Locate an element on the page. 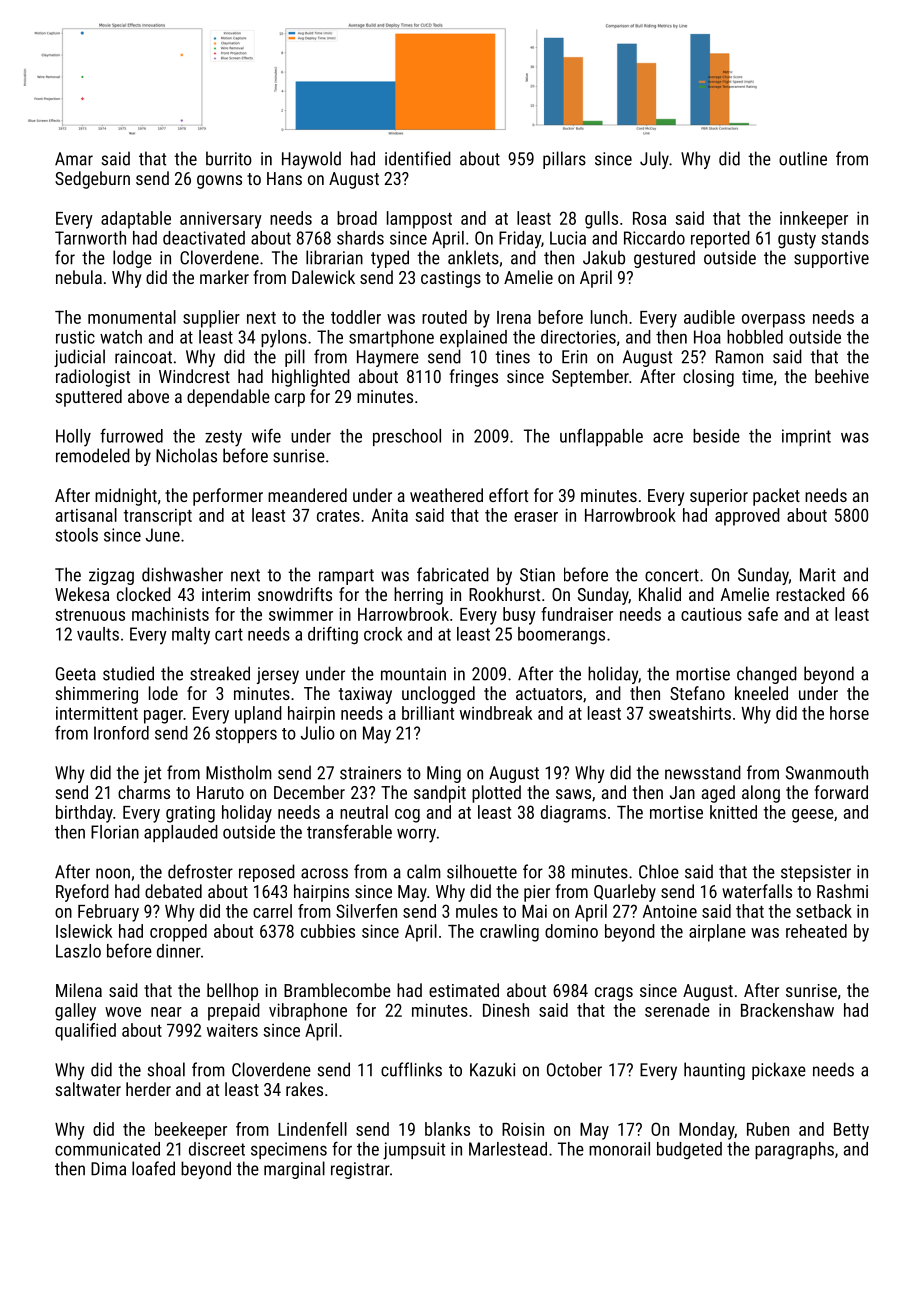  Brackenshaw is located at coordinates (787, 1010).
